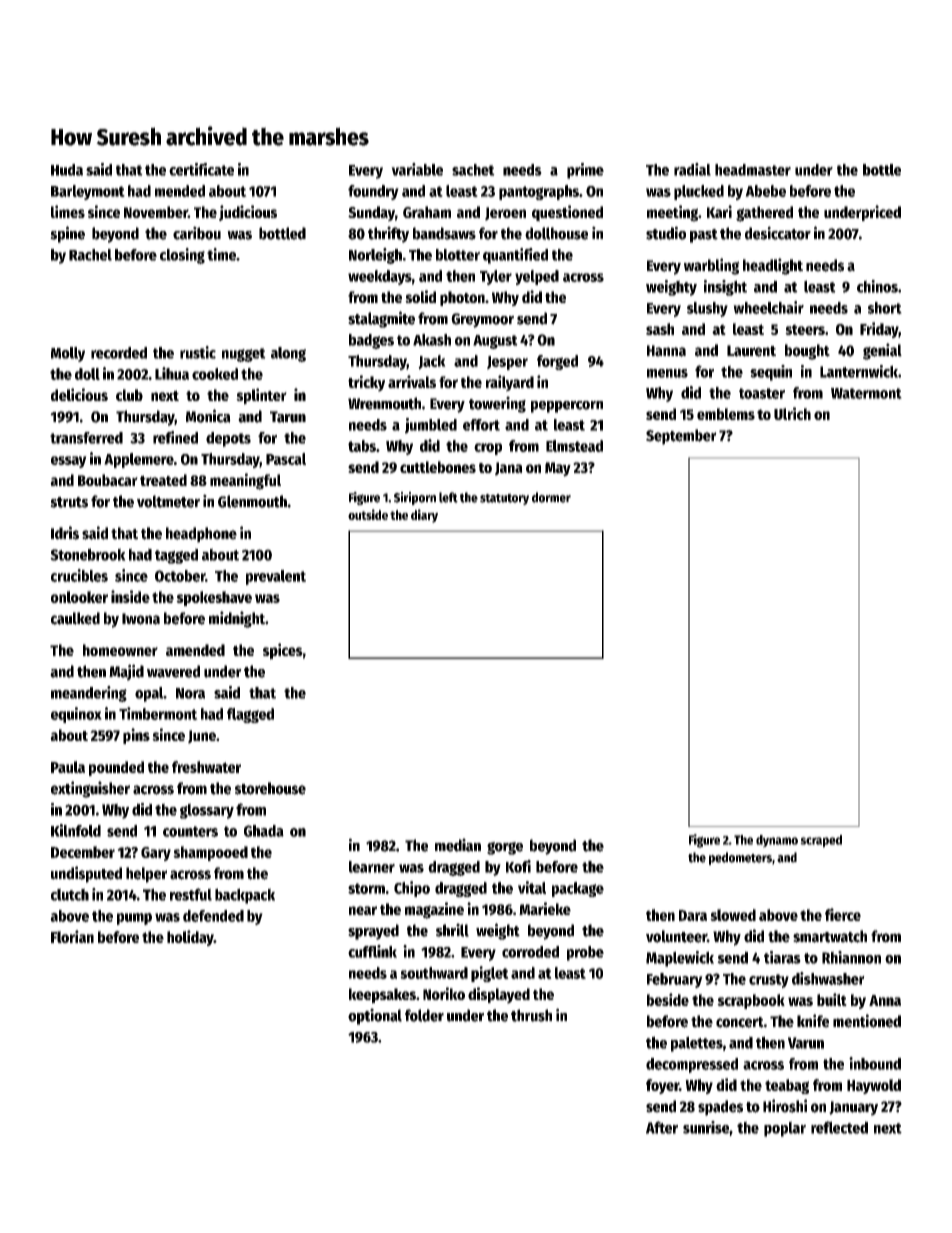 This screenshot has width=952, height=1233. I want to click on thrush, so click(531, 1015).
